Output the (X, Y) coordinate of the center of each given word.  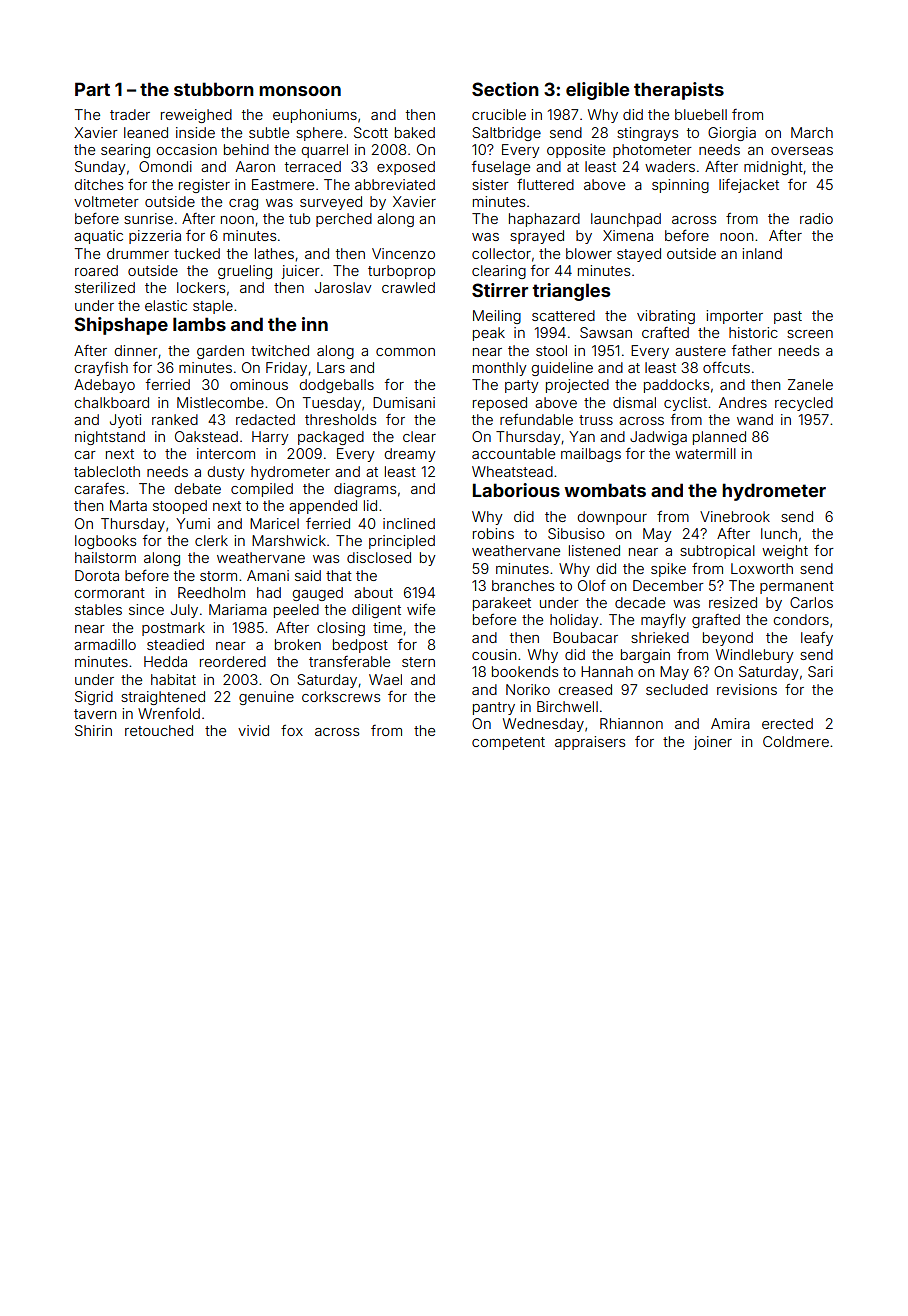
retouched (159, 730)
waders (670, 166)
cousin (494, 654)
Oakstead (206, 436)
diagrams (365, 490)
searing (125, 151)
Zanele (810, 384)
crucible (499, 114)
